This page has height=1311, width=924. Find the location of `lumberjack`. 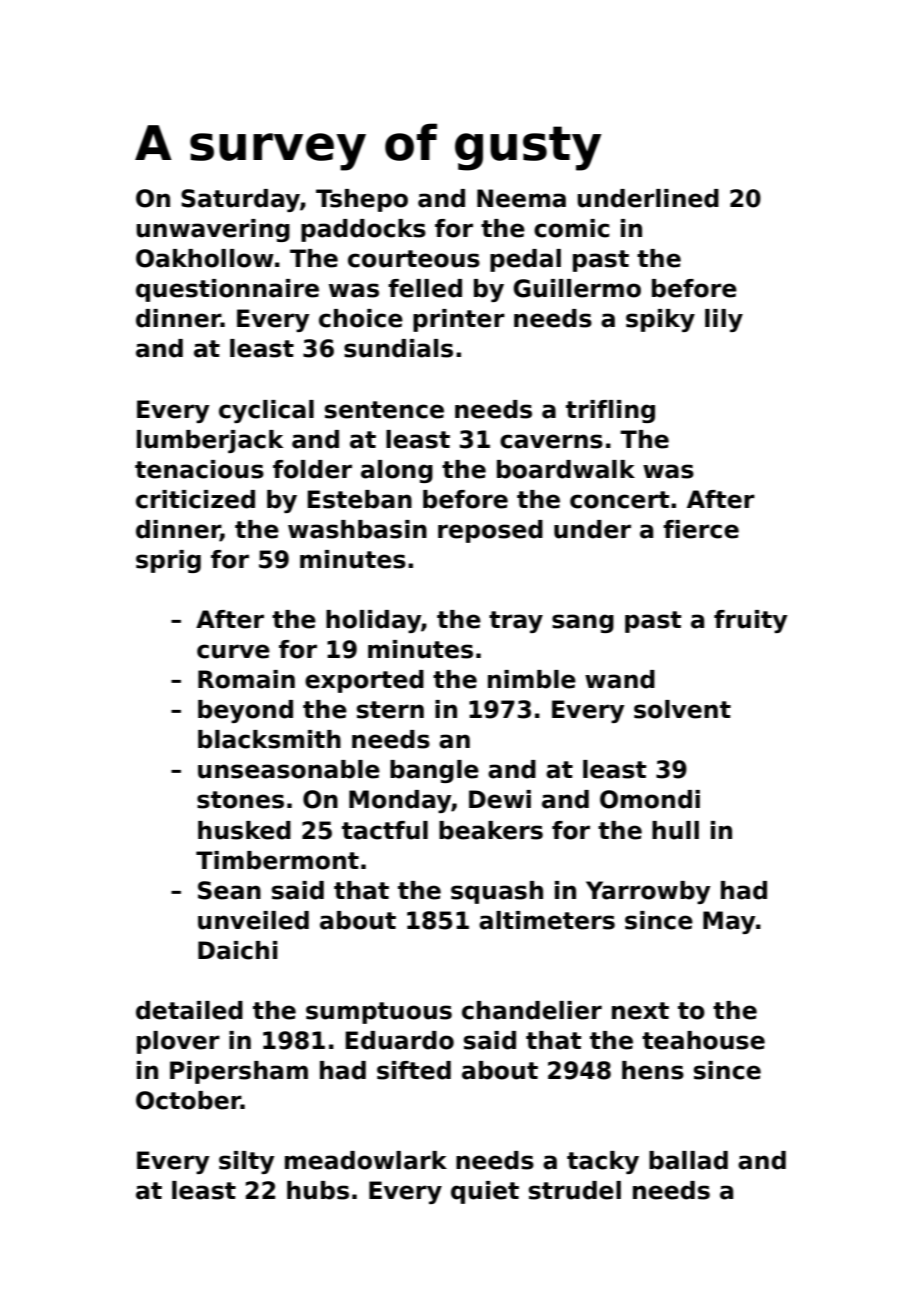

lumberjack is located at coordinates (210, 441).
